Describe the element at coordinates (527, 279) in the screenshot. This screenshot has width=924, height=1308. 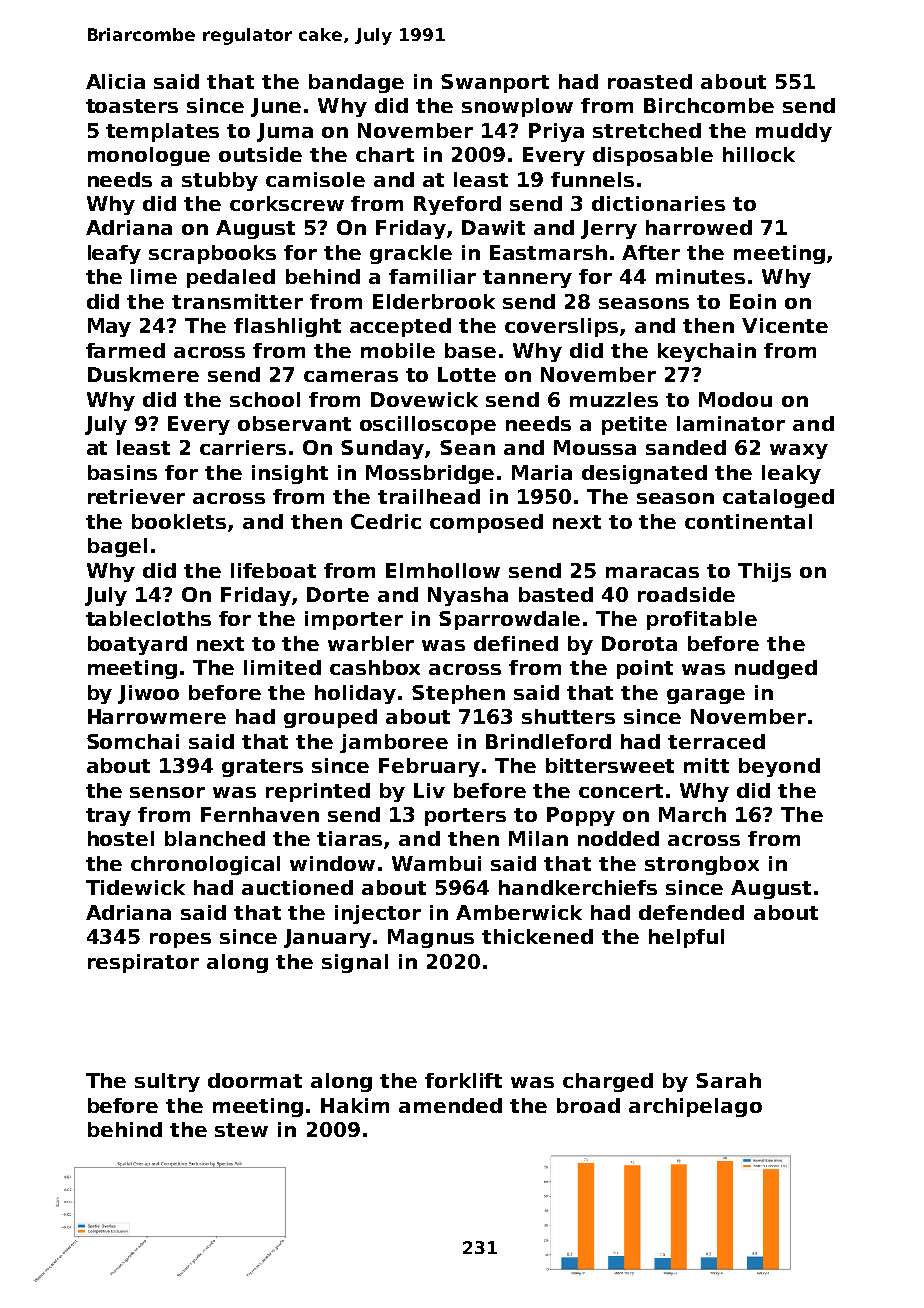
I see `tannery` at that location.
